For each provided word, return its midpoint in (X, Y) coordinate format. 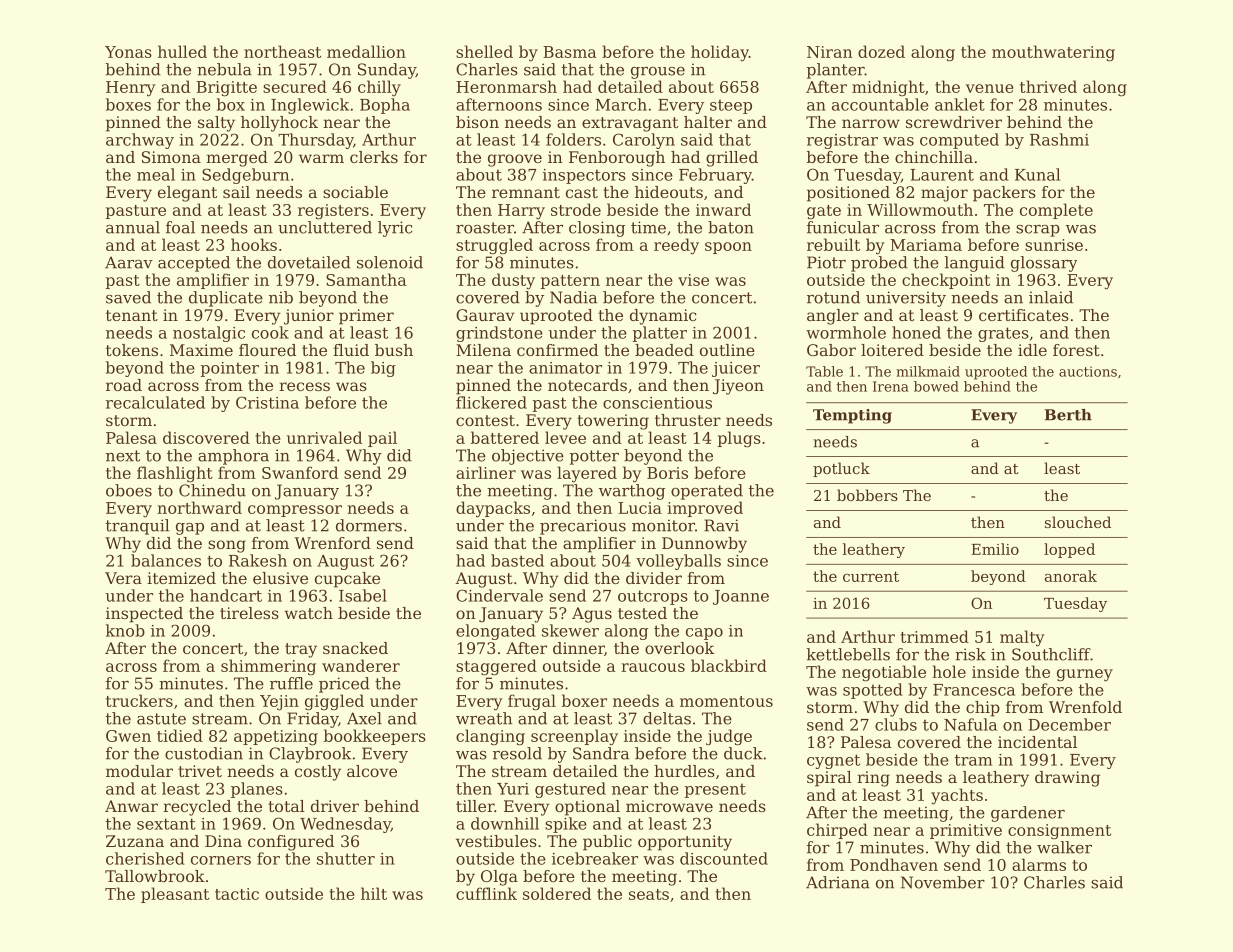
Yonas (128, 52)
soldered (557, 893)
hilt (374, 893)
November (943, 882)
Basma (569, 52)
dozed (881, 51)
